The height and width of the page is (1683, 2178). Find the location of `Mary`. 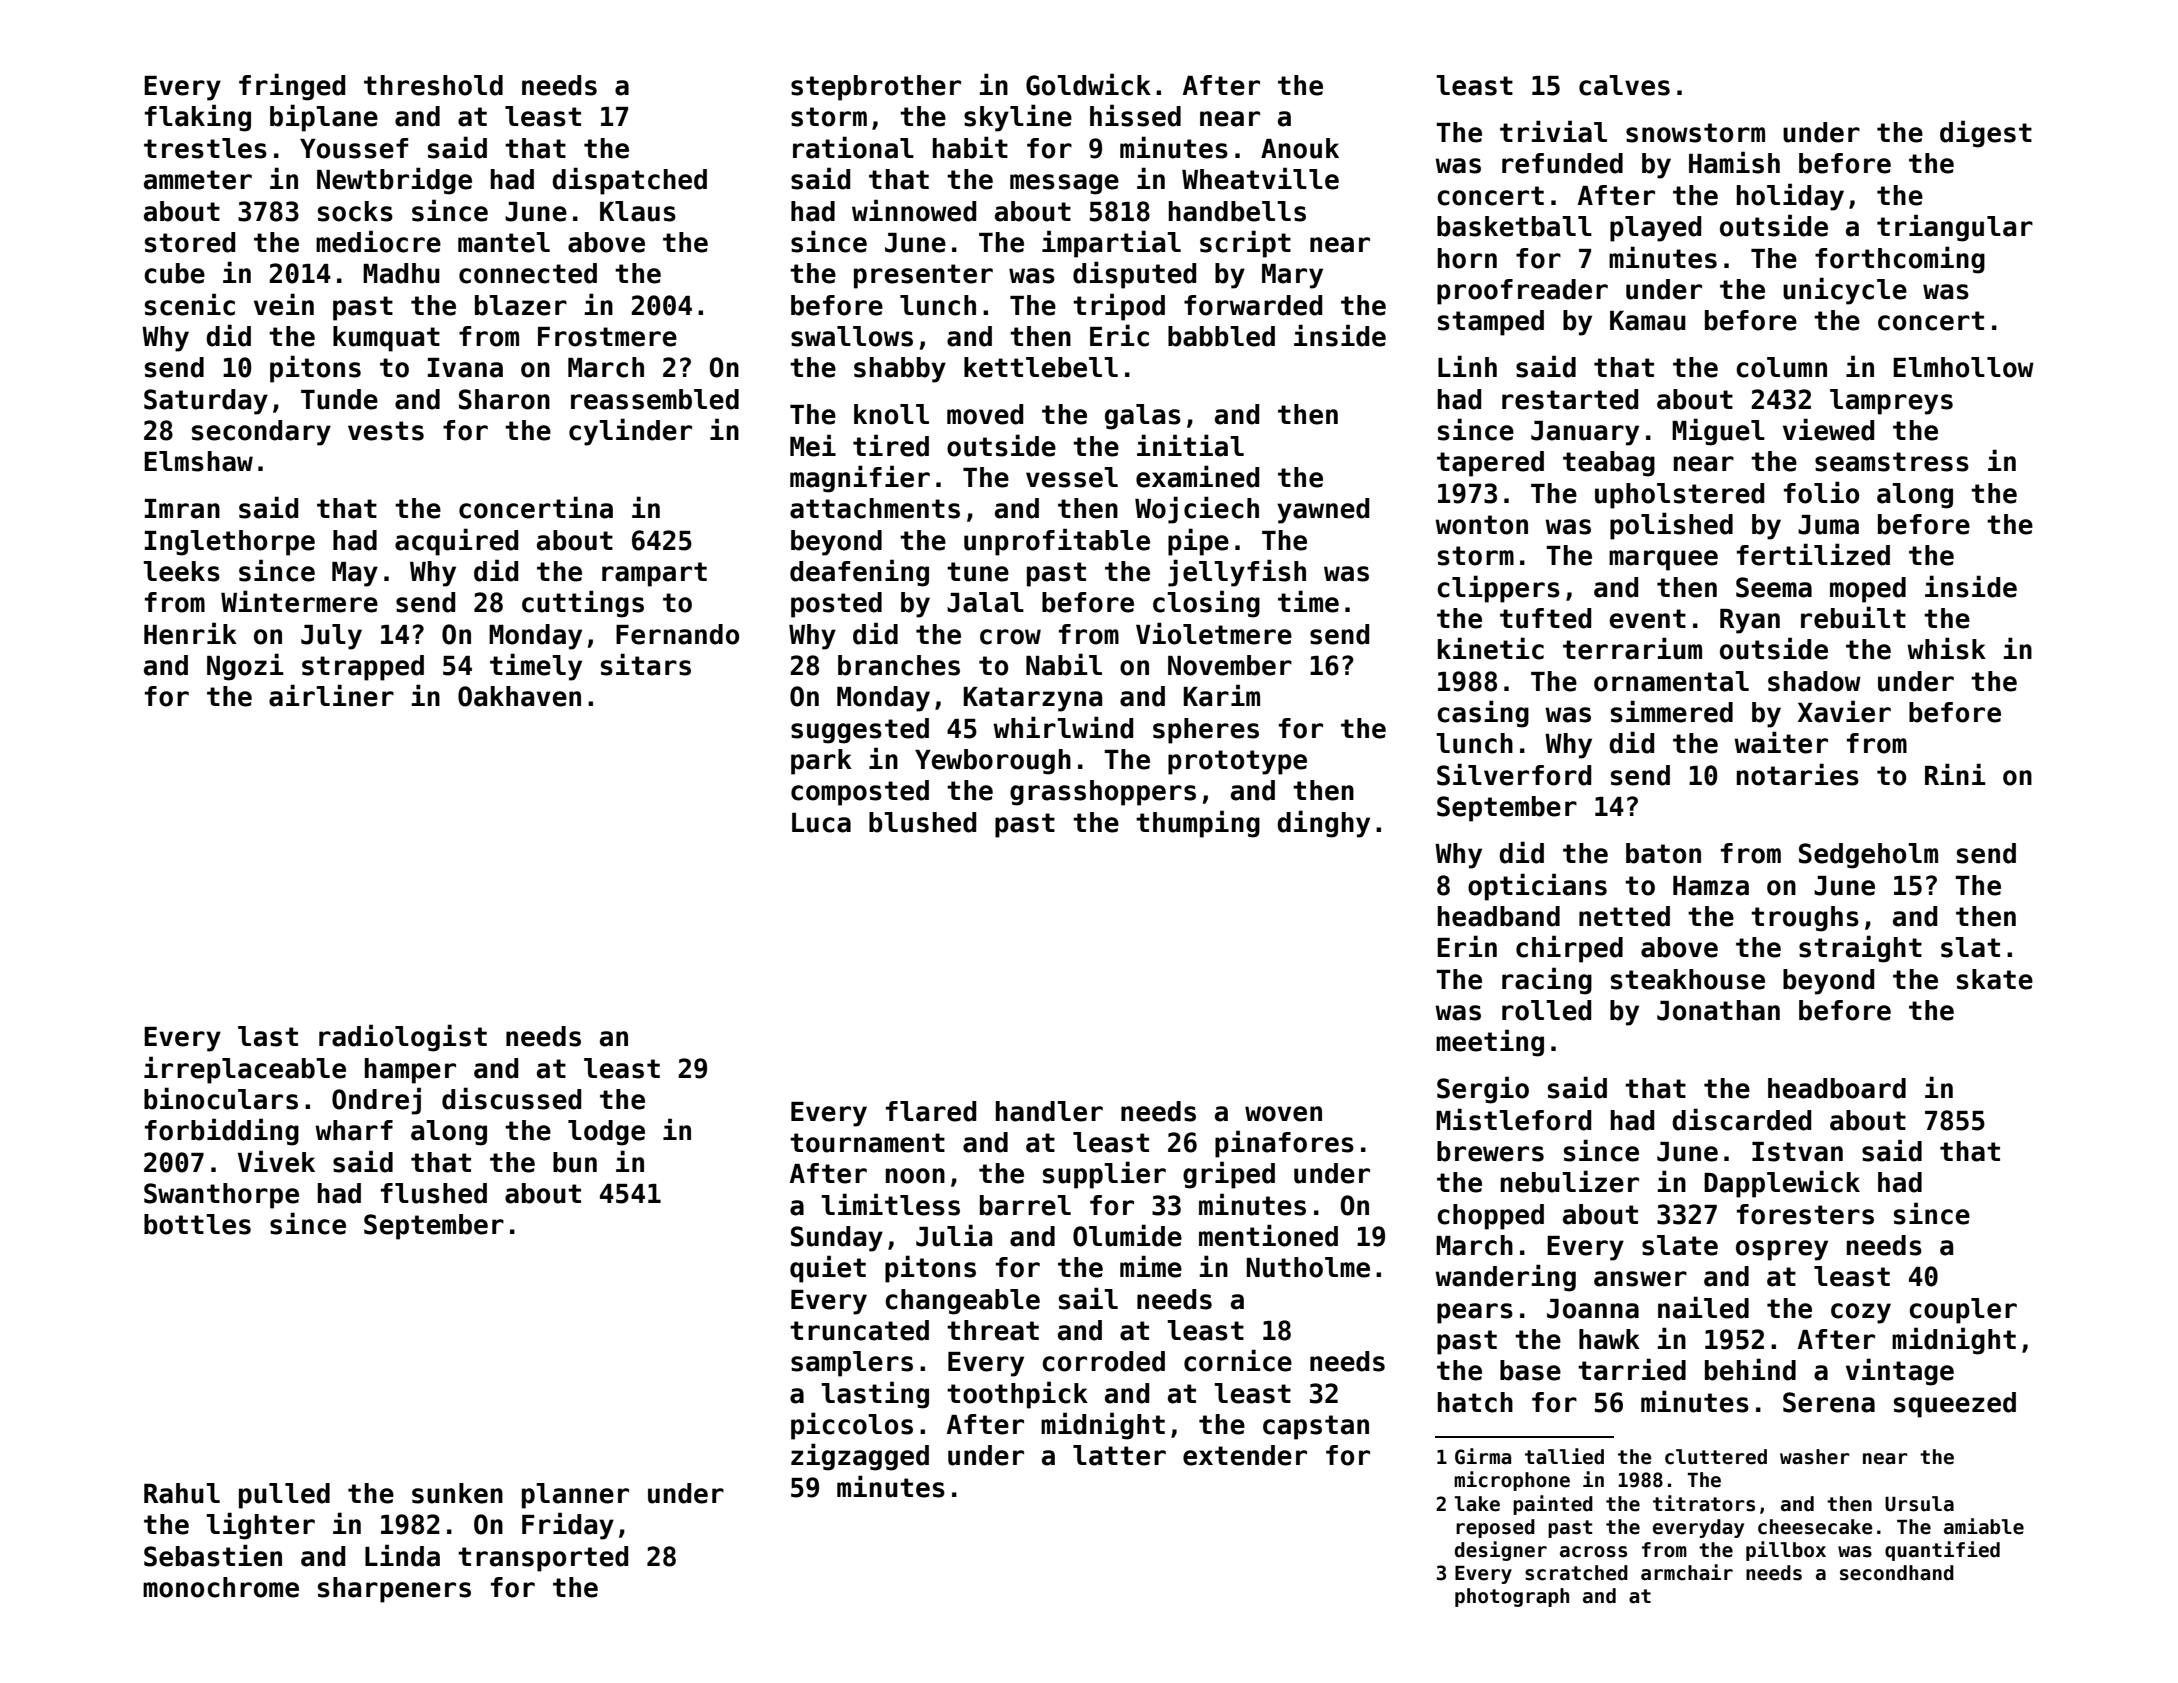

Mary is located at coordinates (1292, 276).
